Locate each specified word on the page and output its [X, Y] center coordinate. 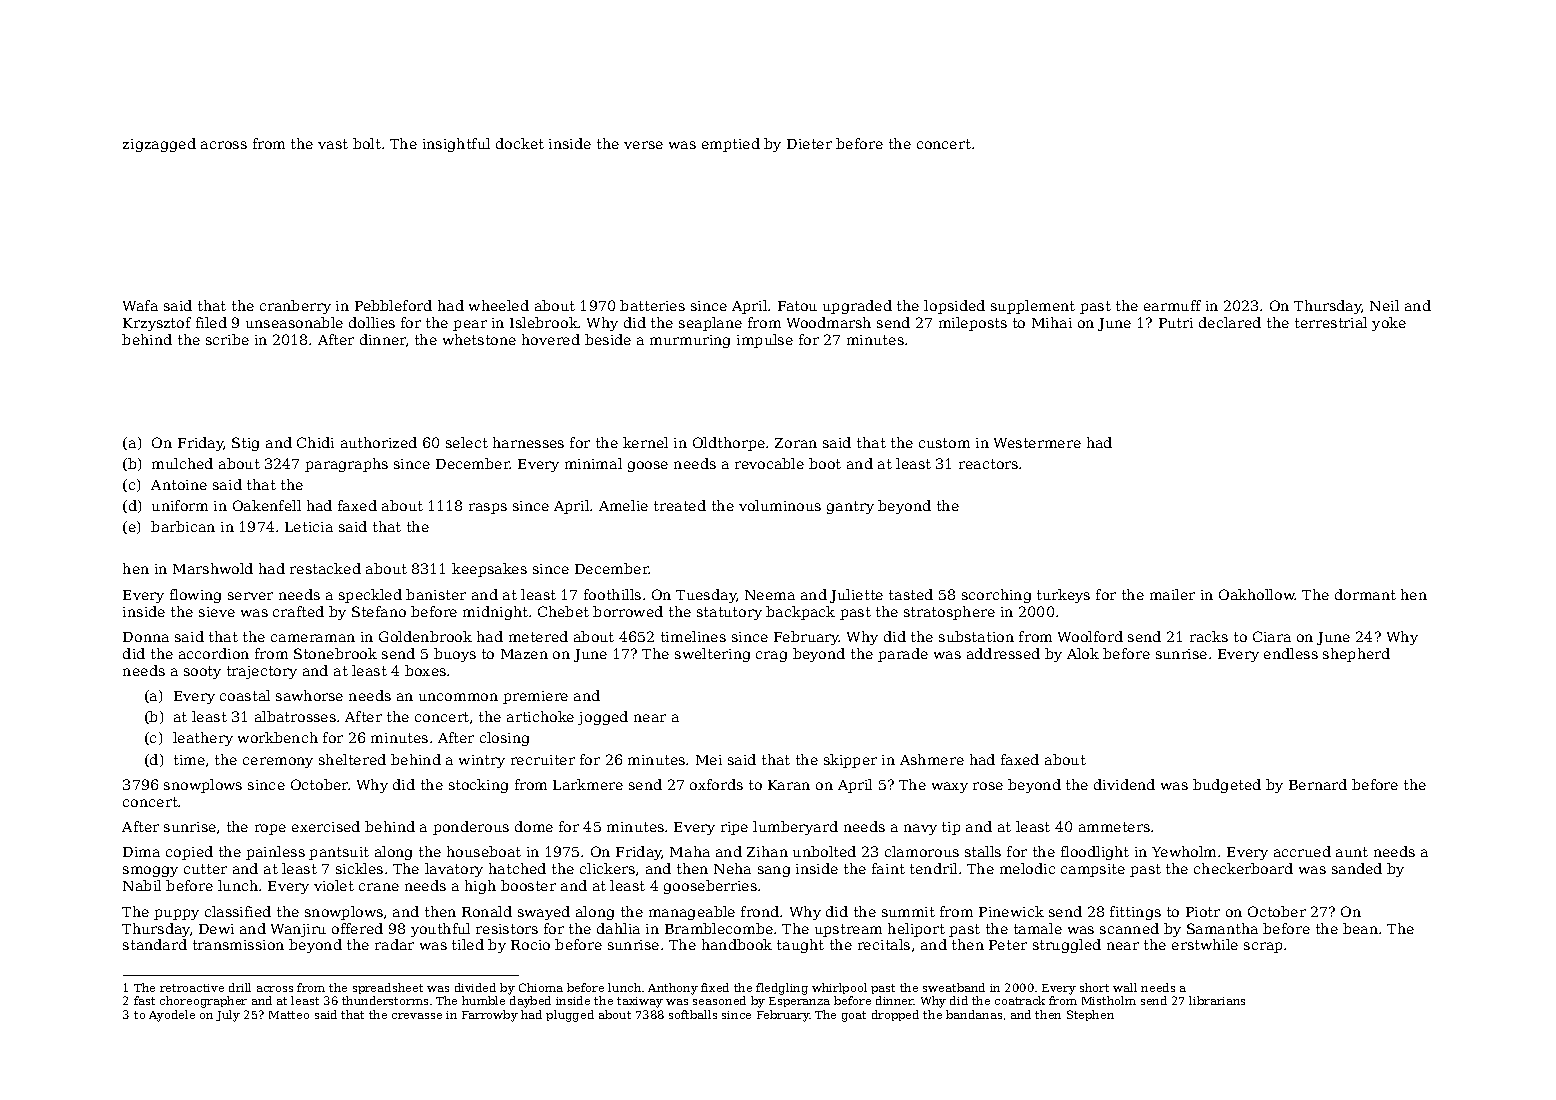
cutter [205, 869]
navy [920, 829]
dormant [1365, 594]
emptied [731, 145]
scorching [996, 596]
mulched [182, 463]
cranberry [295, 307]
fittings [1135, 913]
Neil [1384, 305]
